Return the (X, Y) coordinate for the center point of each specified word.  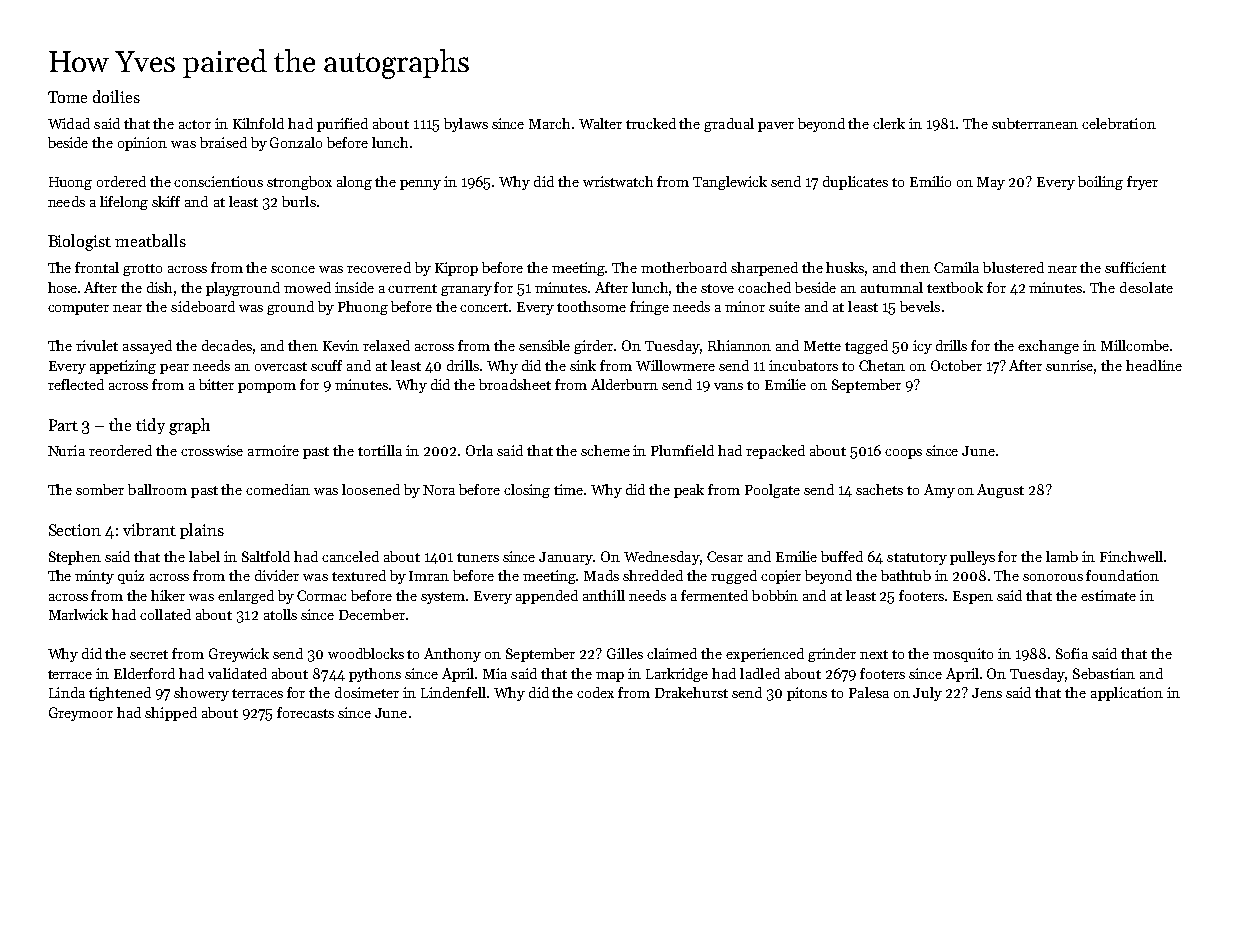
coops (903, 454)
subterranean (1035, 123)
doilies (116, 96)
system (444, 598)
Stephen (75, 558)
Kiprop (456, 269)
